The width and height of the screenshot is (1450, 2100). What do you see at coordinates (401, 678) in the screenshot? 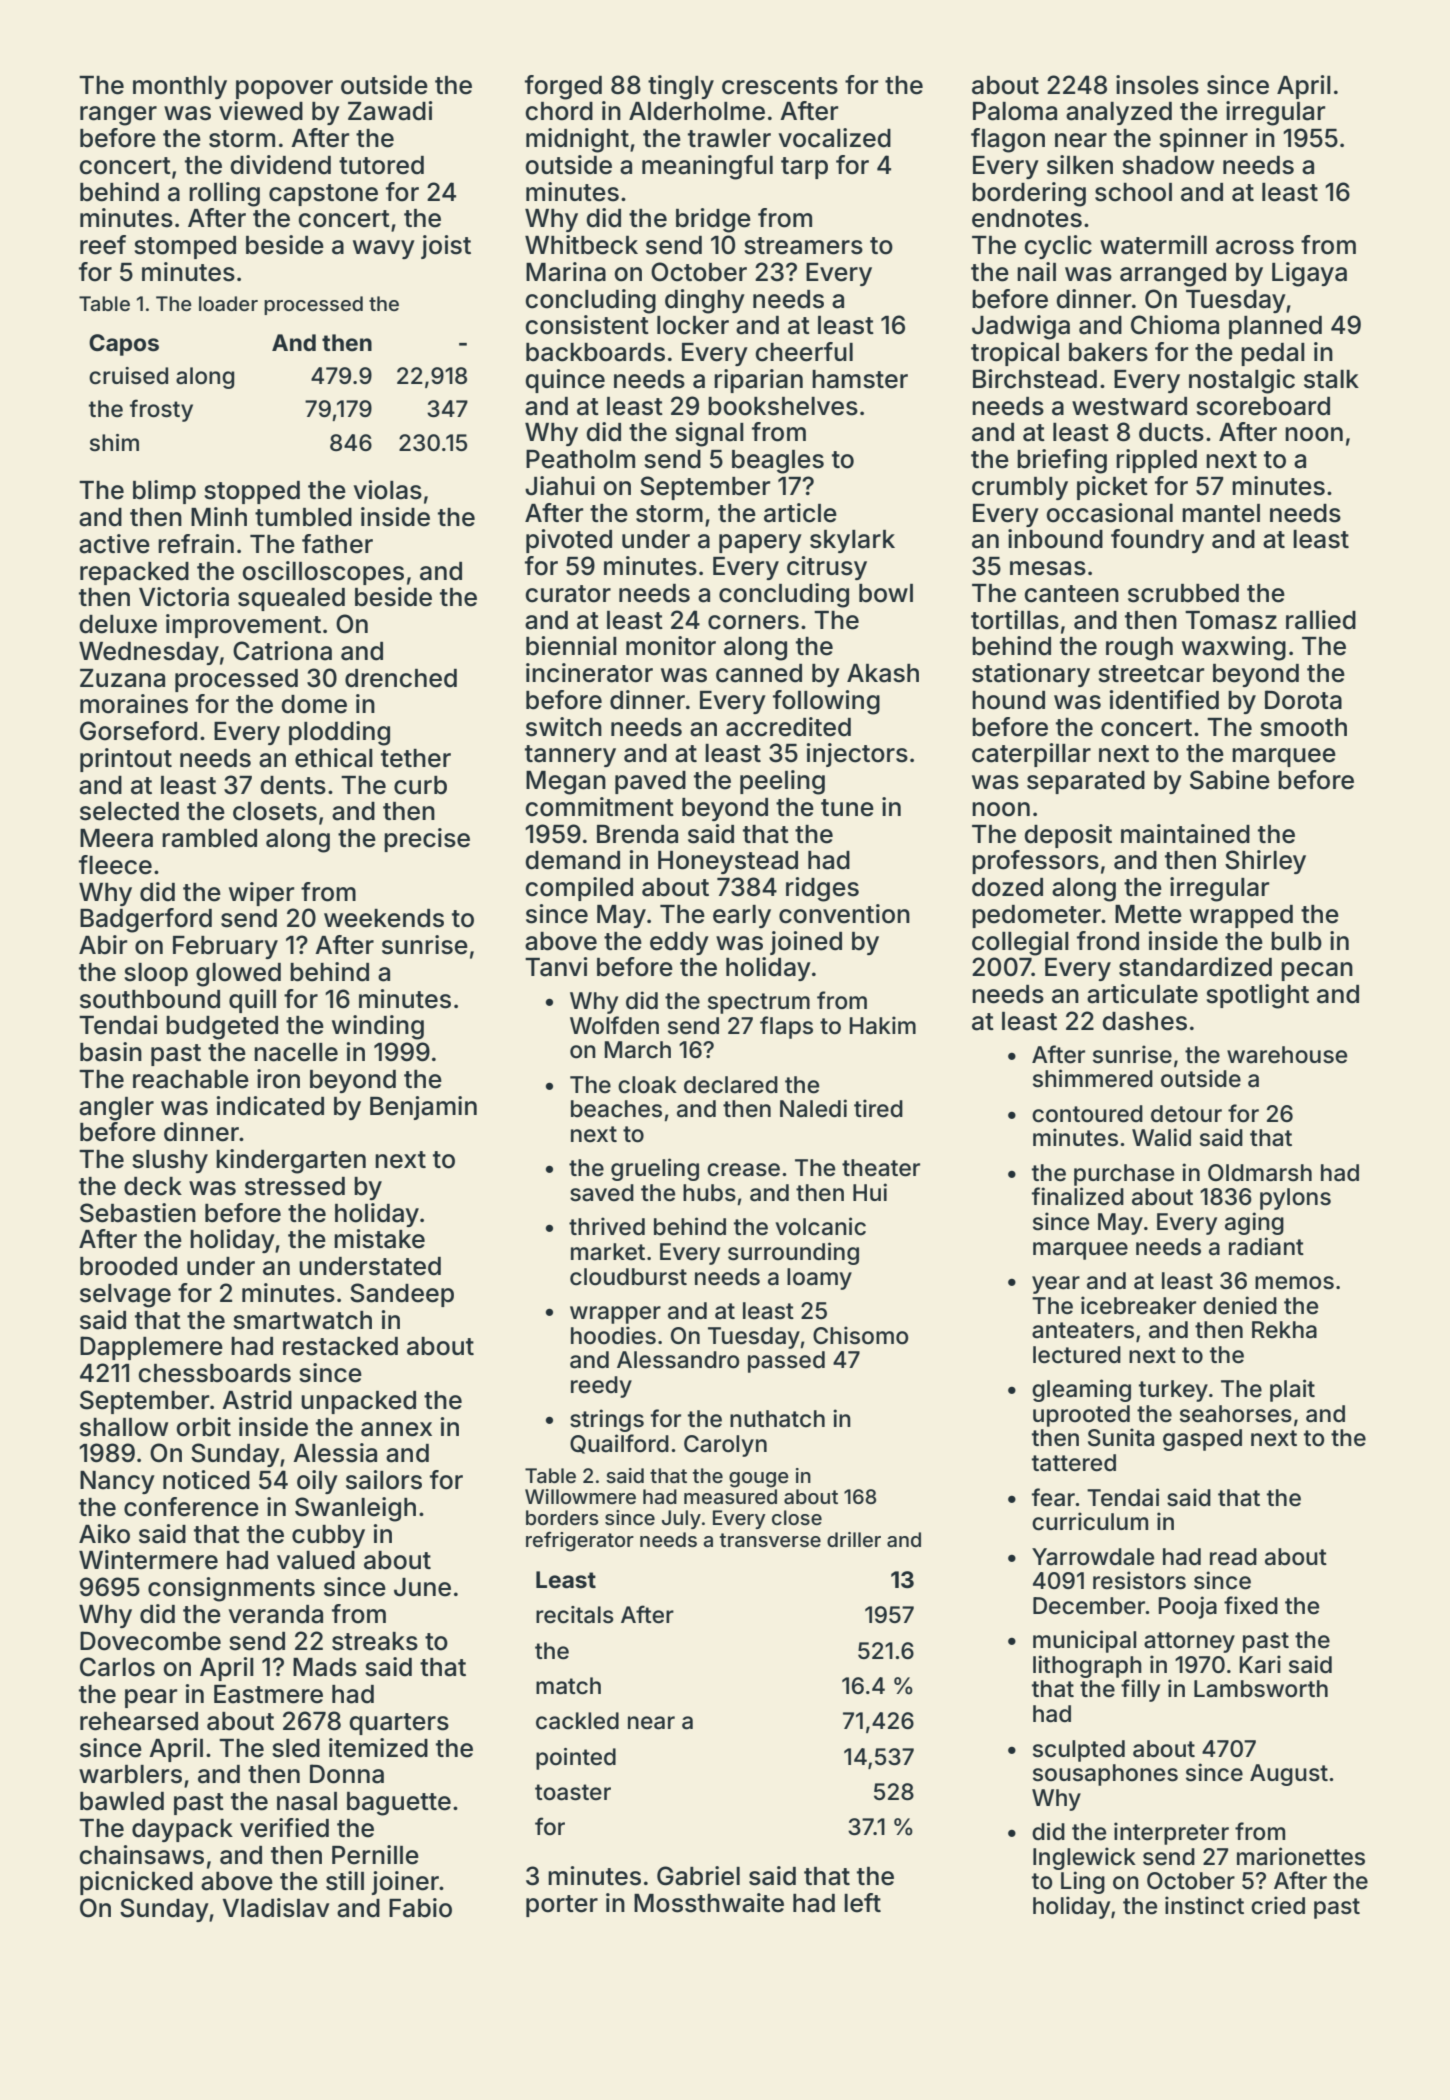
I see `drenched` at bounding box center [401, 678].
